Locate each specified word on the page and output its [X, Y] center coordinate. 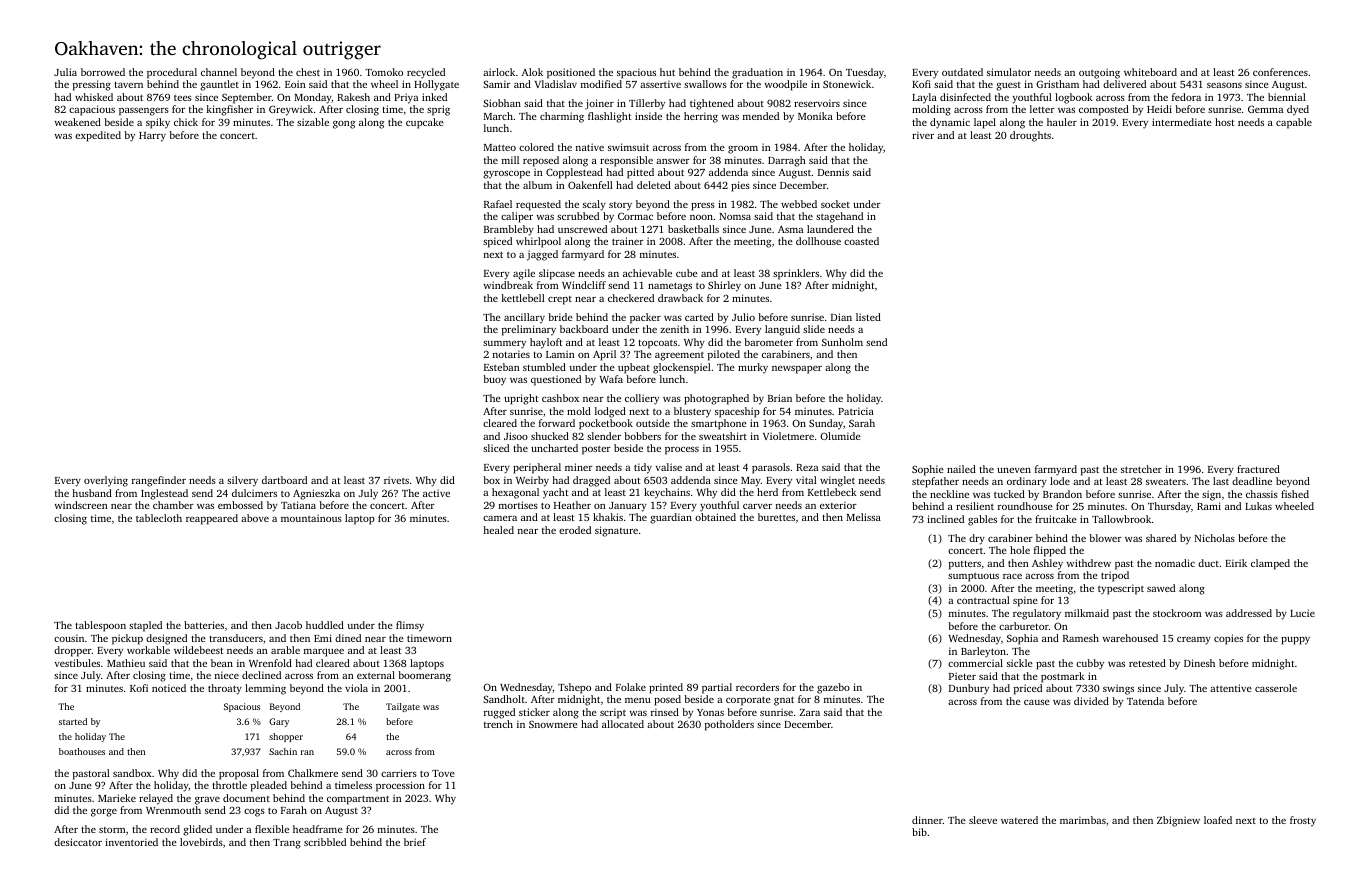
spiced [497, 242]
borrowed [103, 72]
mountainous [311, 518]
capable [1294, 123]
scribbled [325, 842]
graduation [757, 73]
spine [1025, 601]
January [628, 507]
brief [415, 842]
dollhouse [818, 241]
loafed [1218, 820]
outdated [962, 72]
